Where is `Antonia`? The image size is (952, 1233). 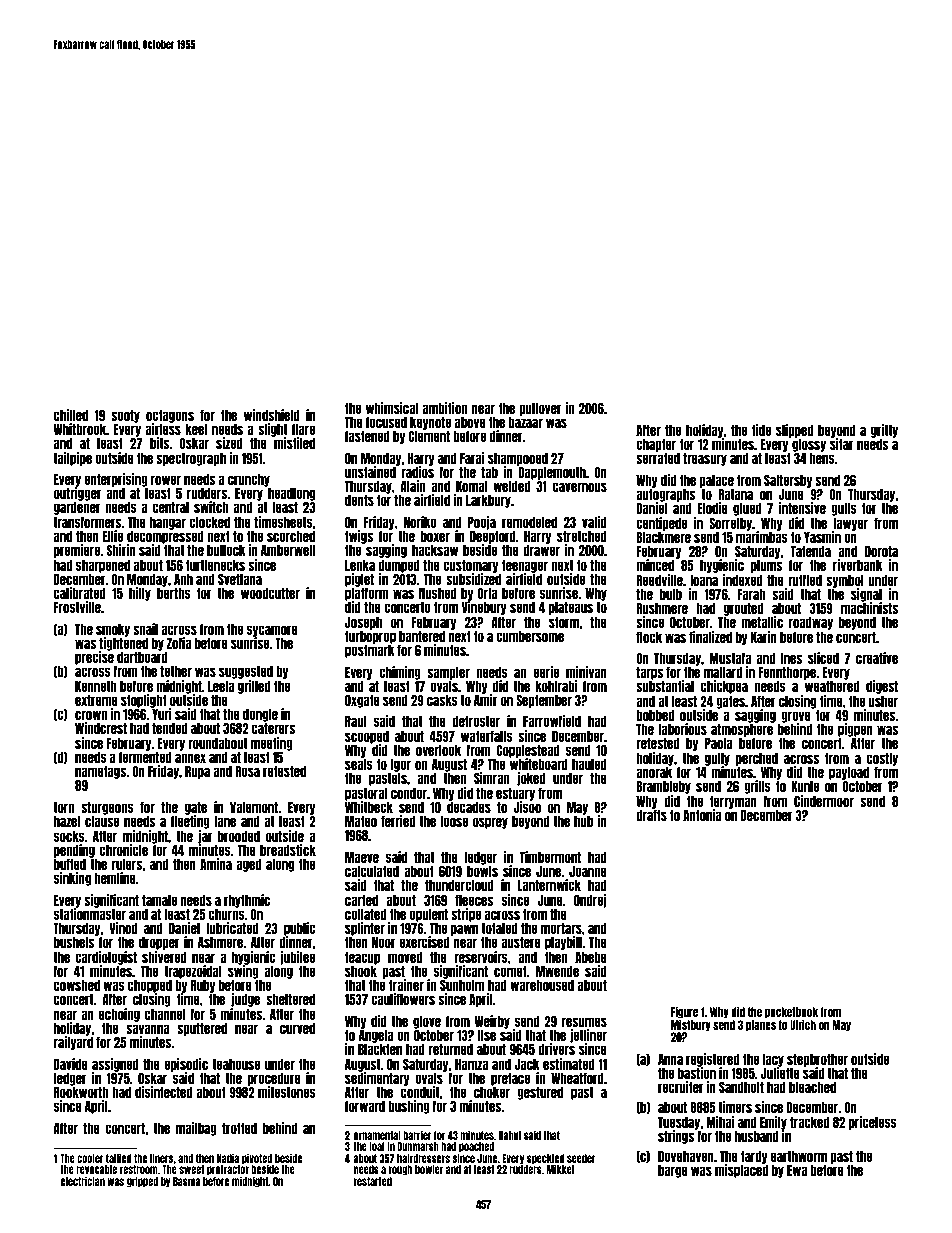
Antonia is located at coordinates (702, 815).
